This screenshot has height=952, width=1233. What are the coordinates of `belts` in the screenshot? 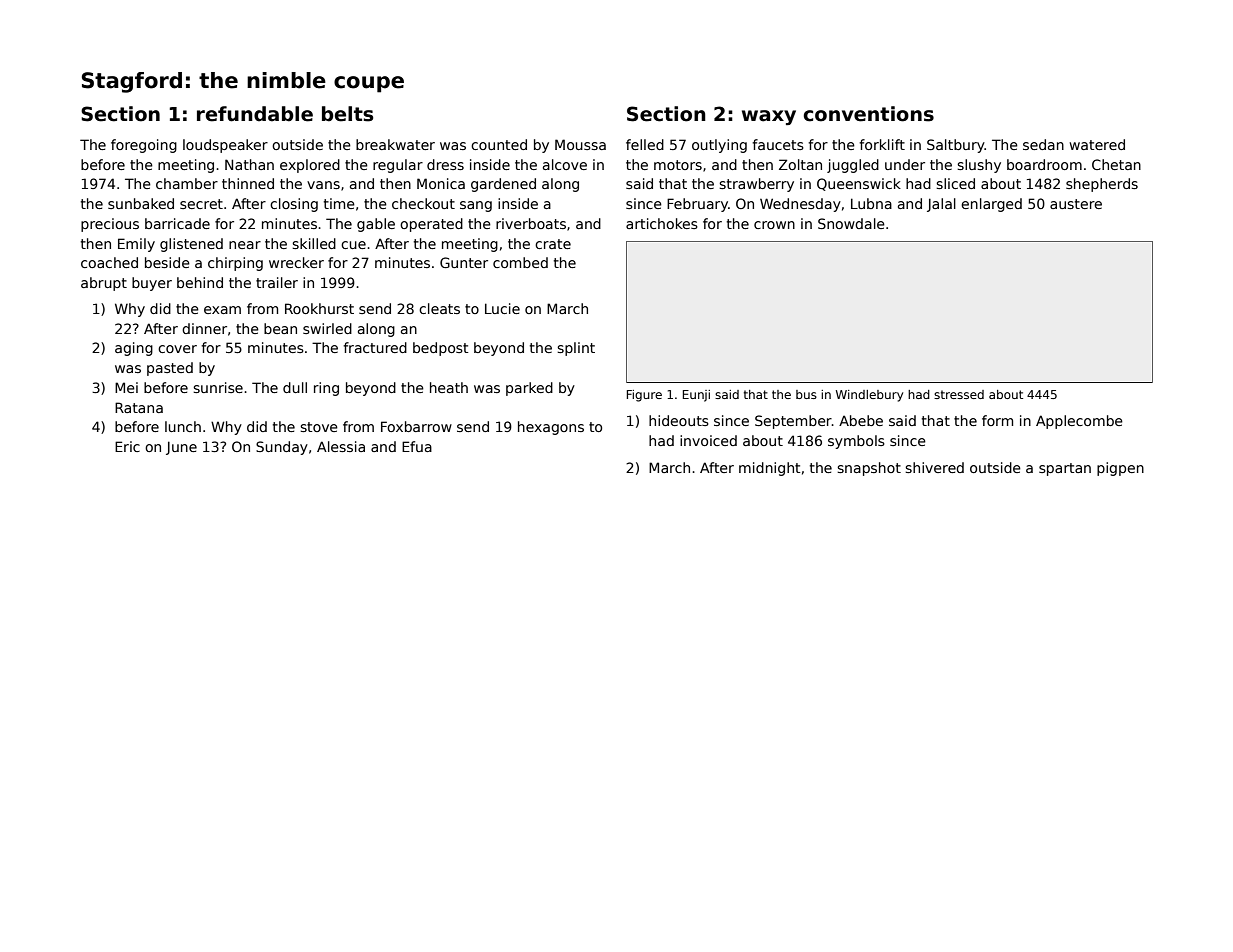 It's located at (347, 114).
